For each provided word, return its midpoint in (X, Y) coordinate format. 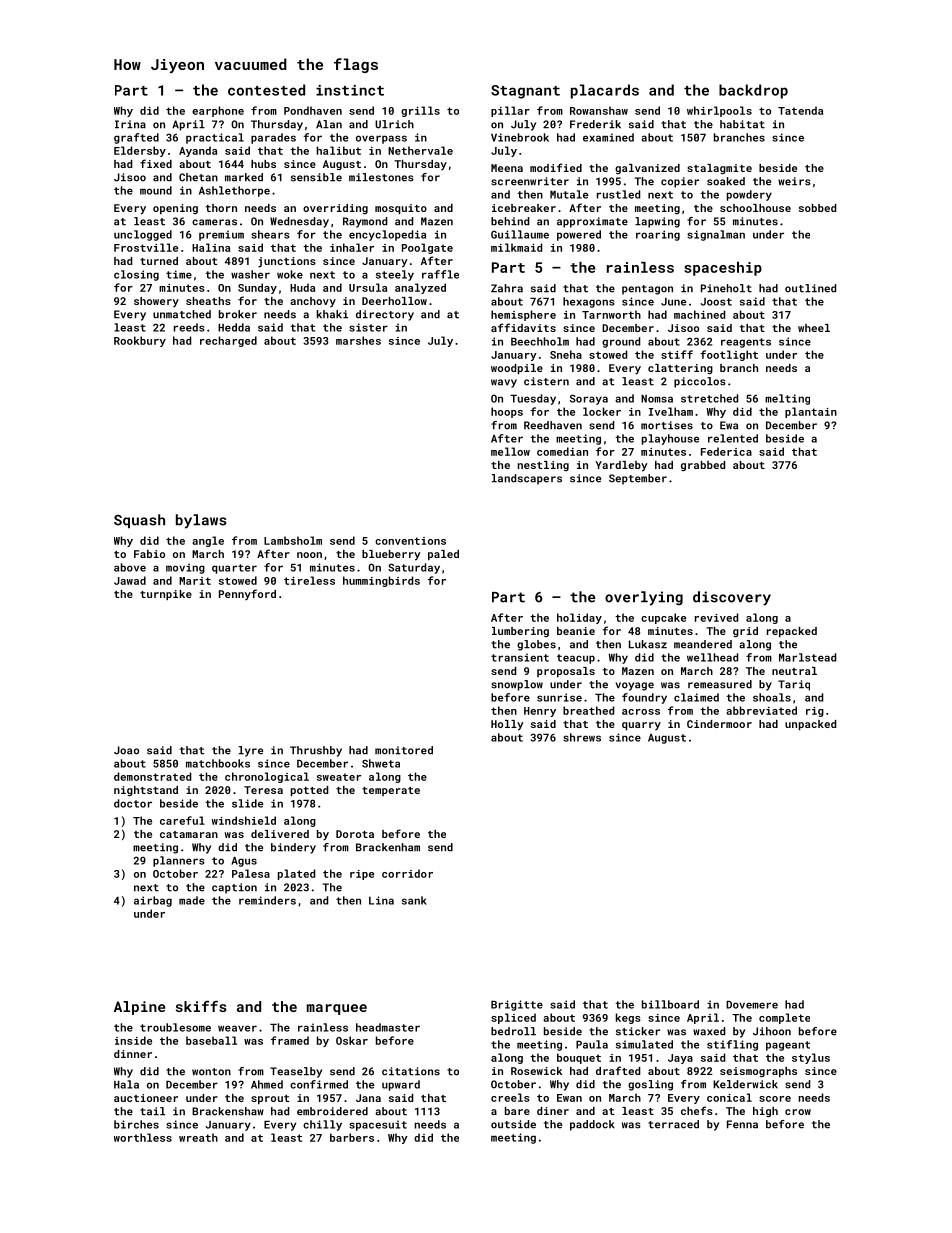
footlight (729, 355)
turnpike (166, 595)
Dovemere (752, 1005)
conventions (410, 541)
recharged (228, 341)
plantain (811, 412)
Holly (507, 725)
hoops (507, 412)
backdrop (753, 91)
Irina (130, 124)
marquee (337, 1009)
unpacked (810, 725)
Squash (139, 521)
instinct (350, 90)
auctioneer (146, 1098)
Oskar (352, 1040)
